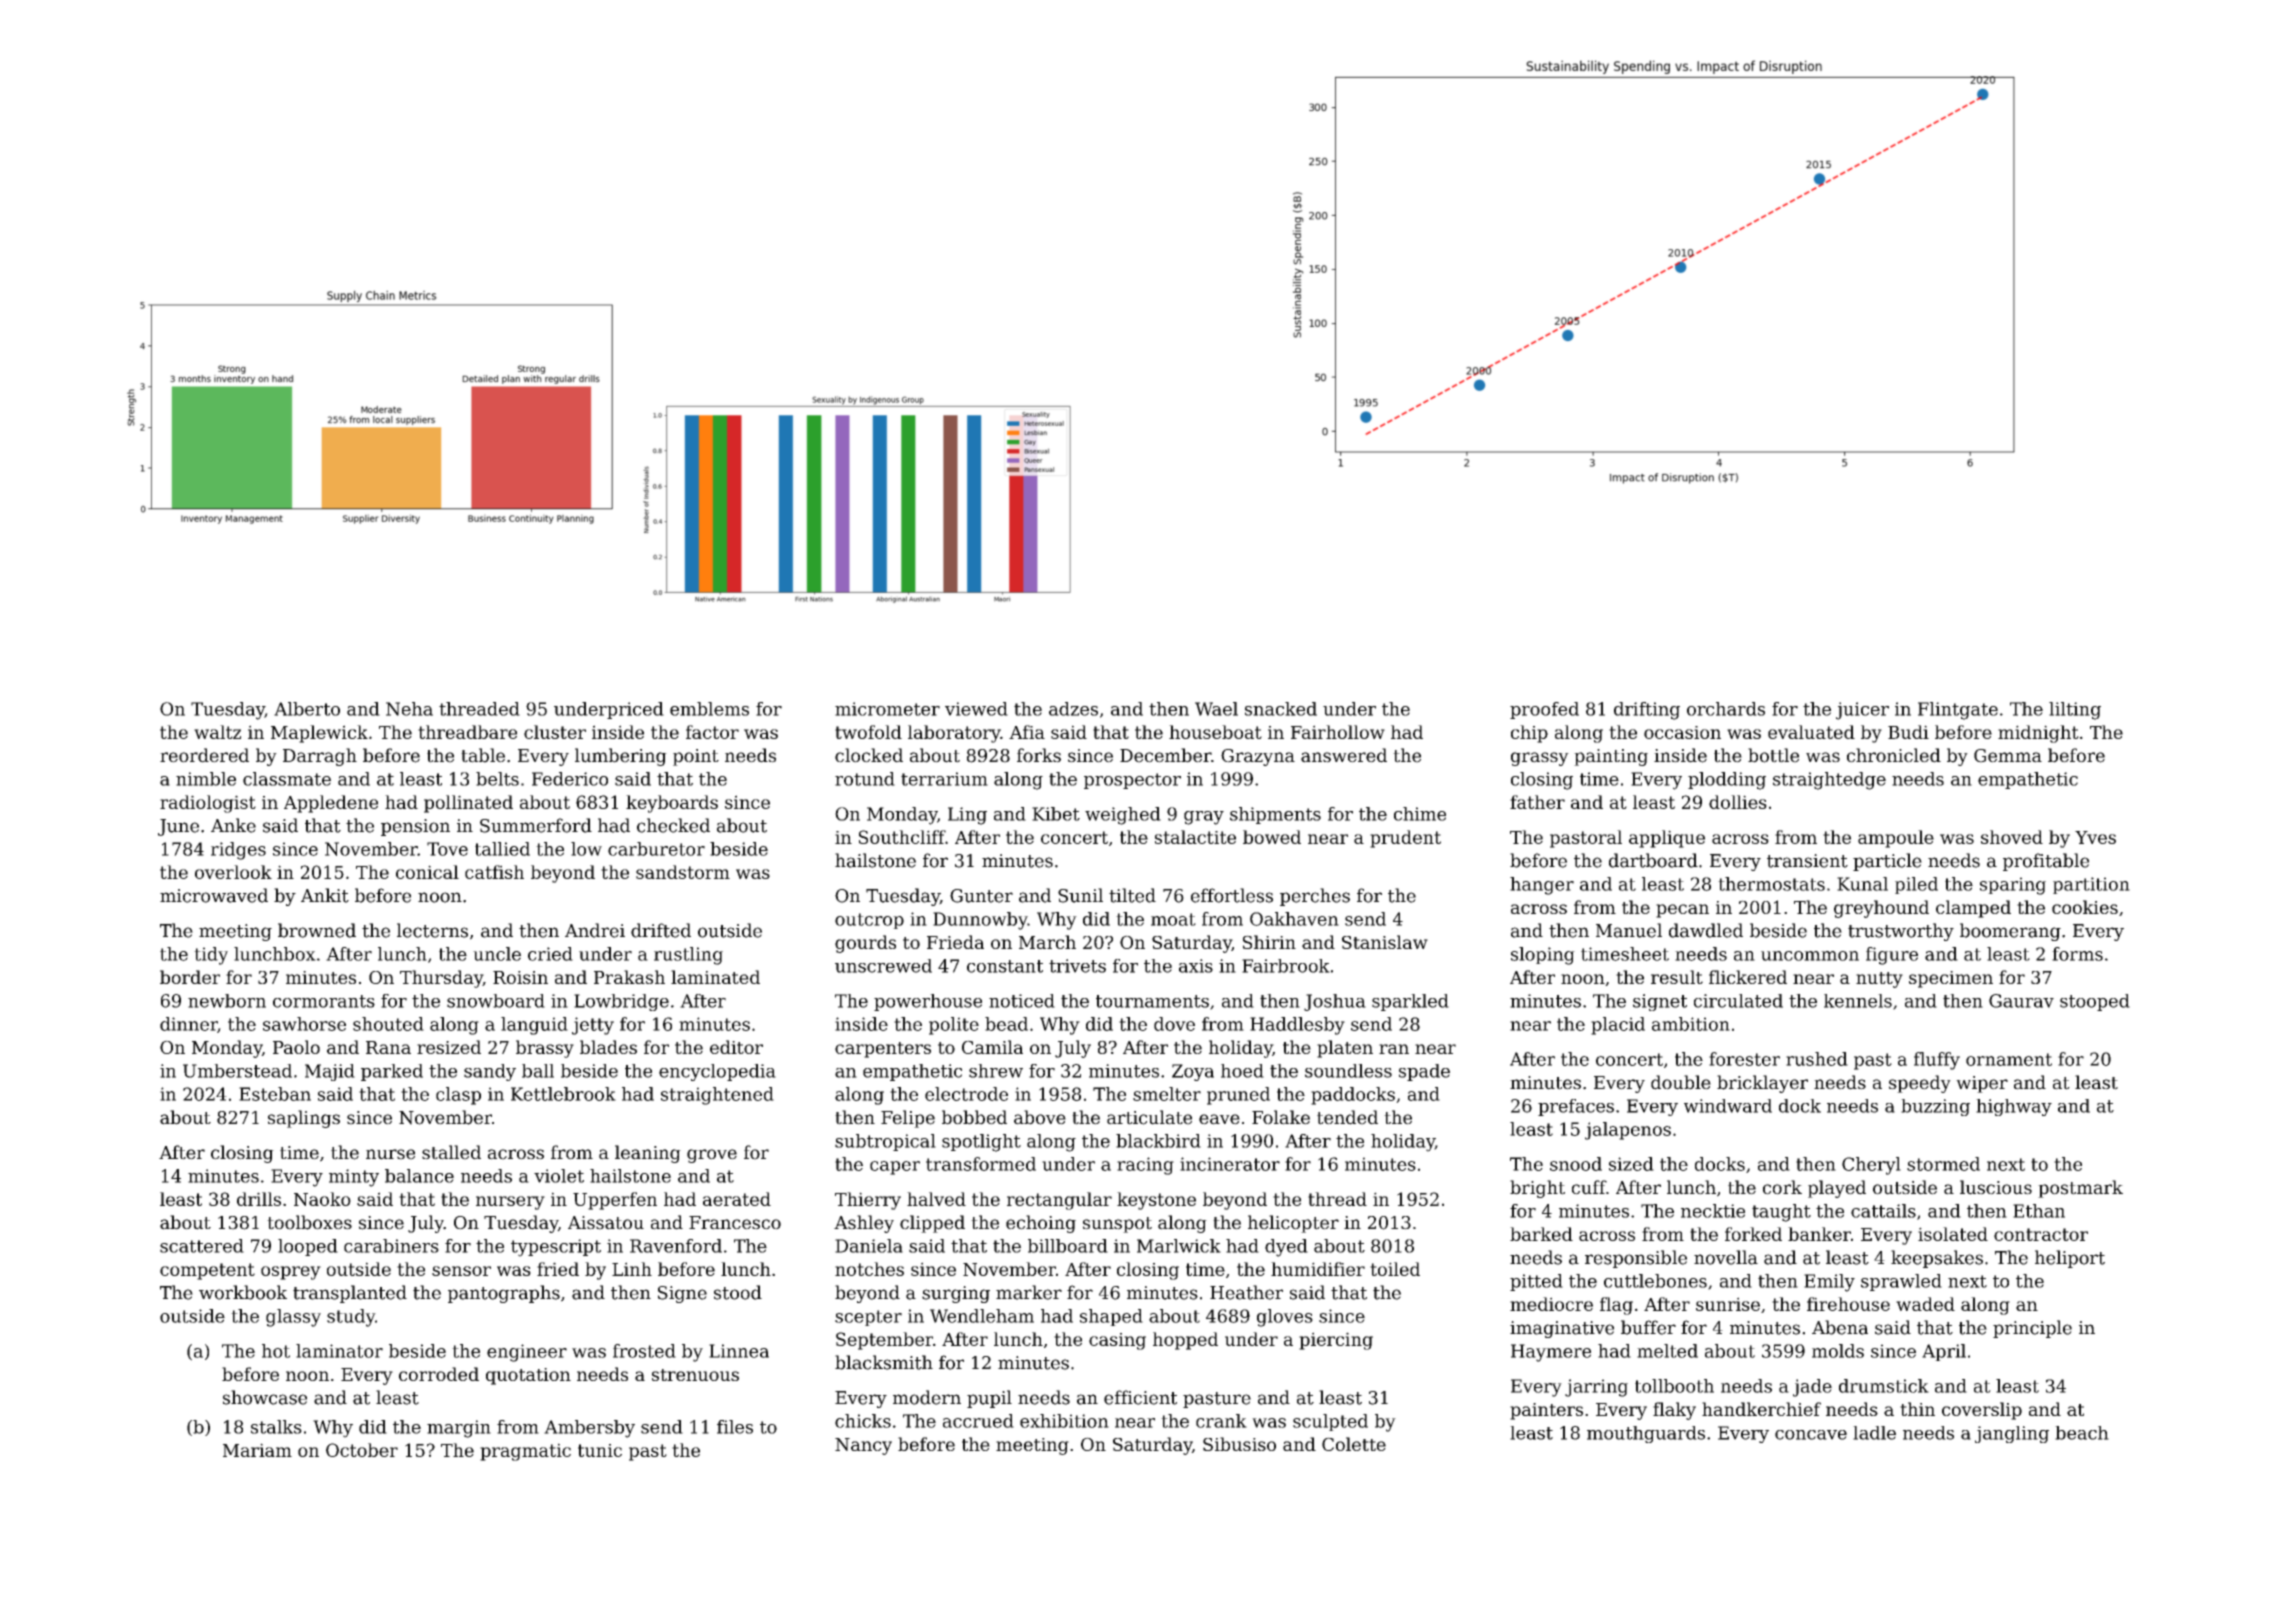  What do you see at coordinates (1862, 711) in the screenshot?
I see `juicer` at bounding box center [1862, 711].
